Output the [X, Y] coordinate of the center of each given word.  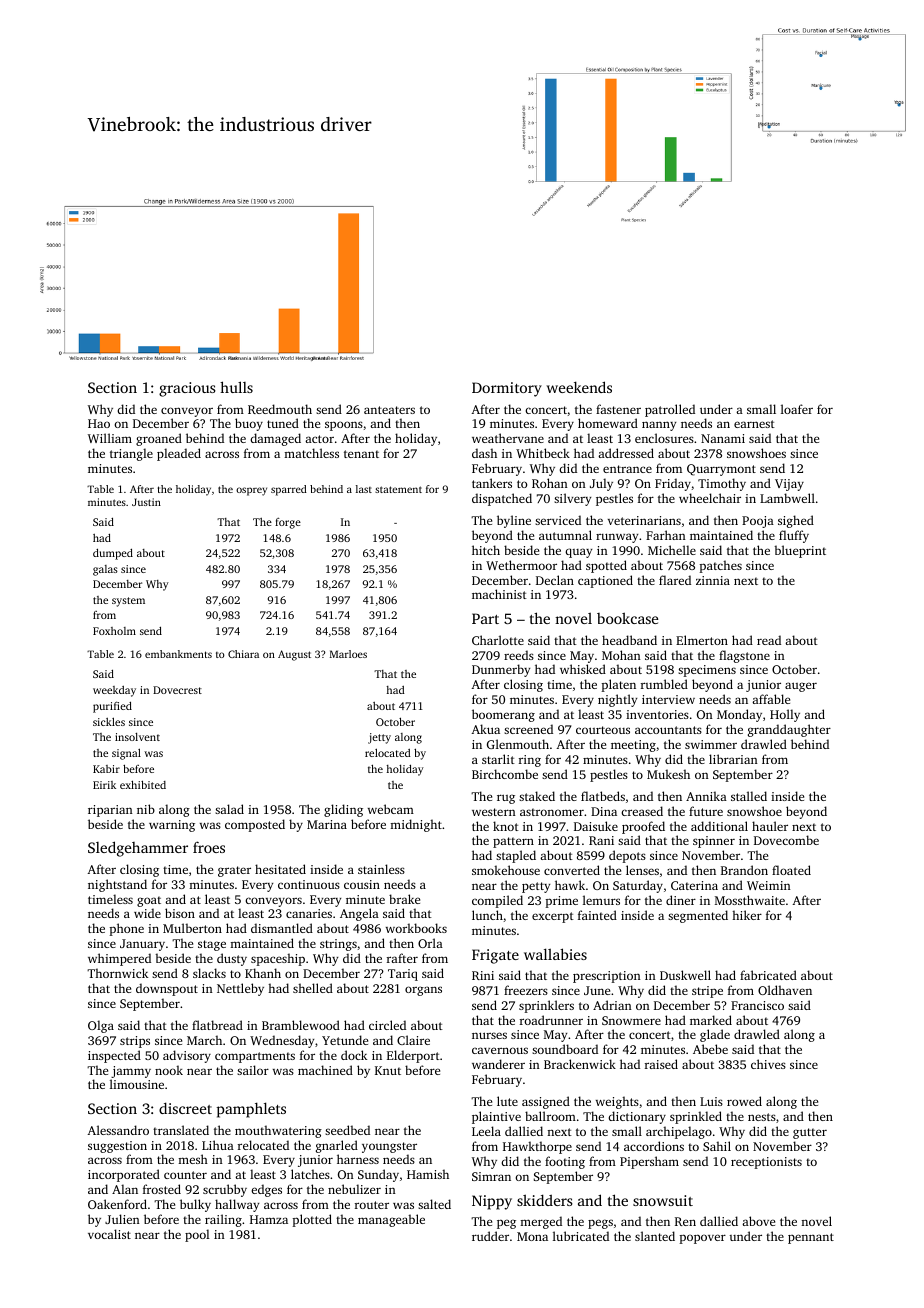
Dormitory [507, 389]
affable [771, 699]
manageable [391, 1220]
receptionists [766, 1163]
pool [197, 1235]
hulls [236, 387]
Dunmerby [501, 670]
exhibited [143, 784]
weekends [579, 387]
